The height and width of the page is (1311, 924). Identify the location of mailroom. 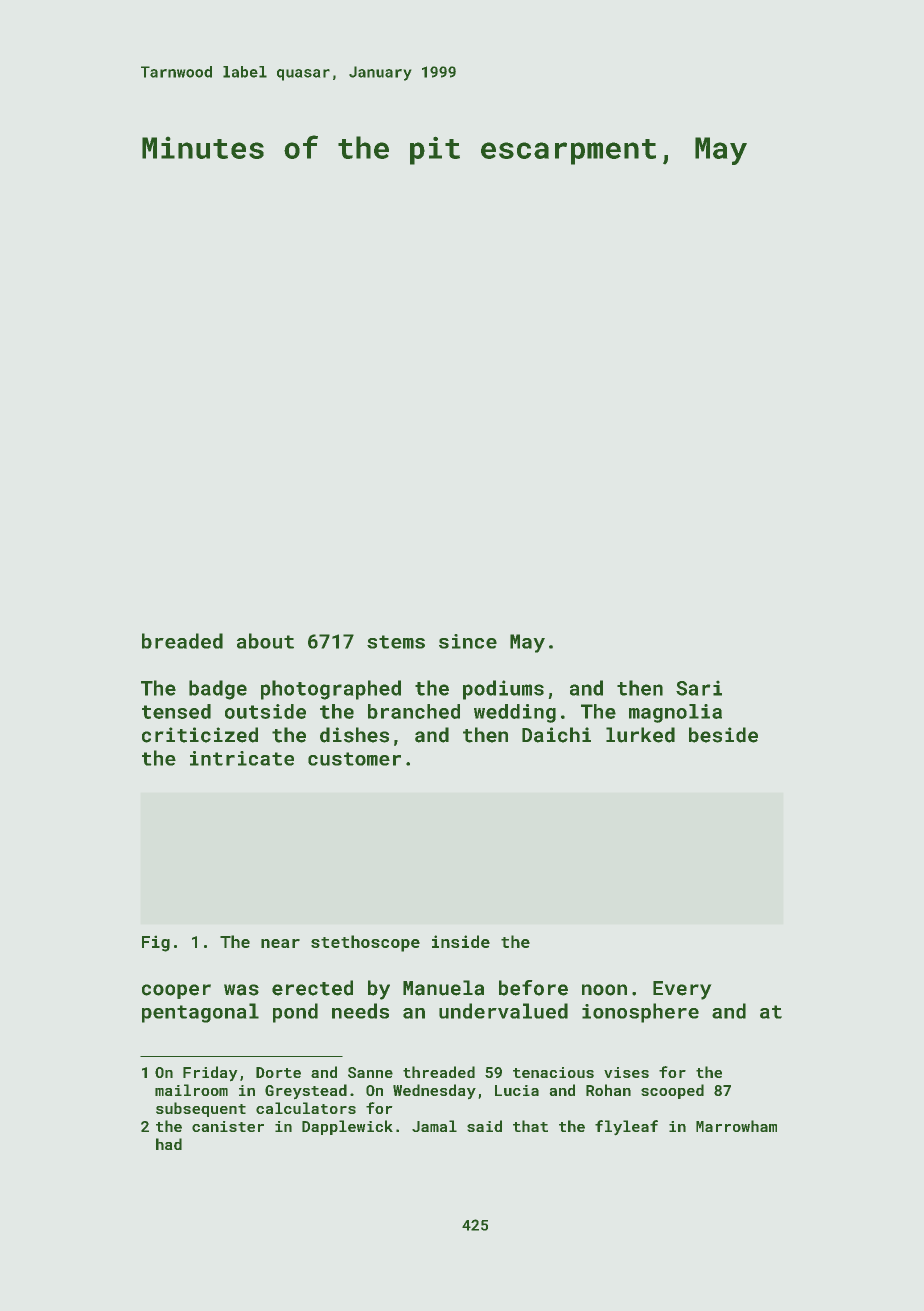
(191, 1090).
